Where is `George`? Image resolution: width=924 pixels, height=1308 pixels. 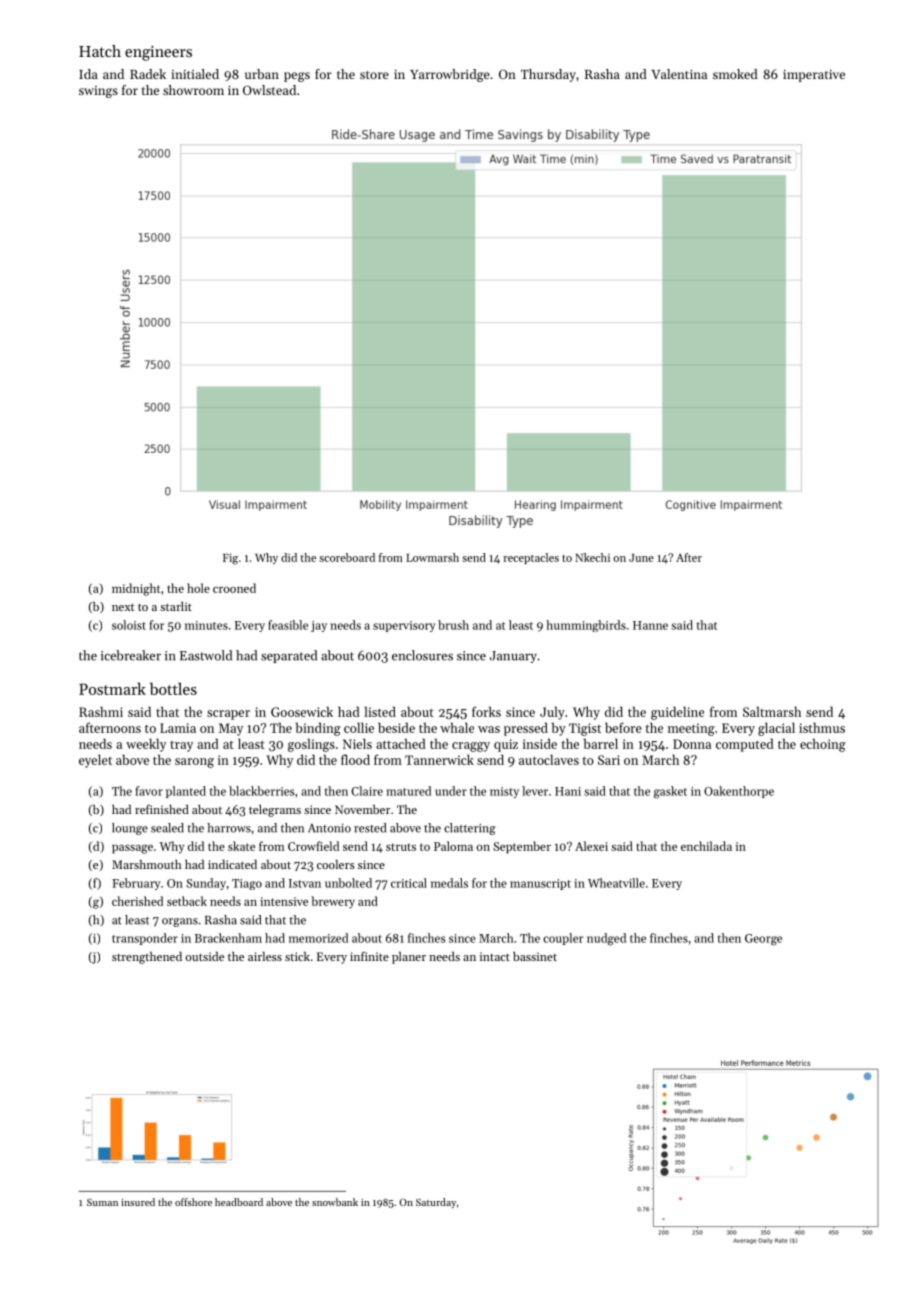 George is located at coordinates (763, 940).
